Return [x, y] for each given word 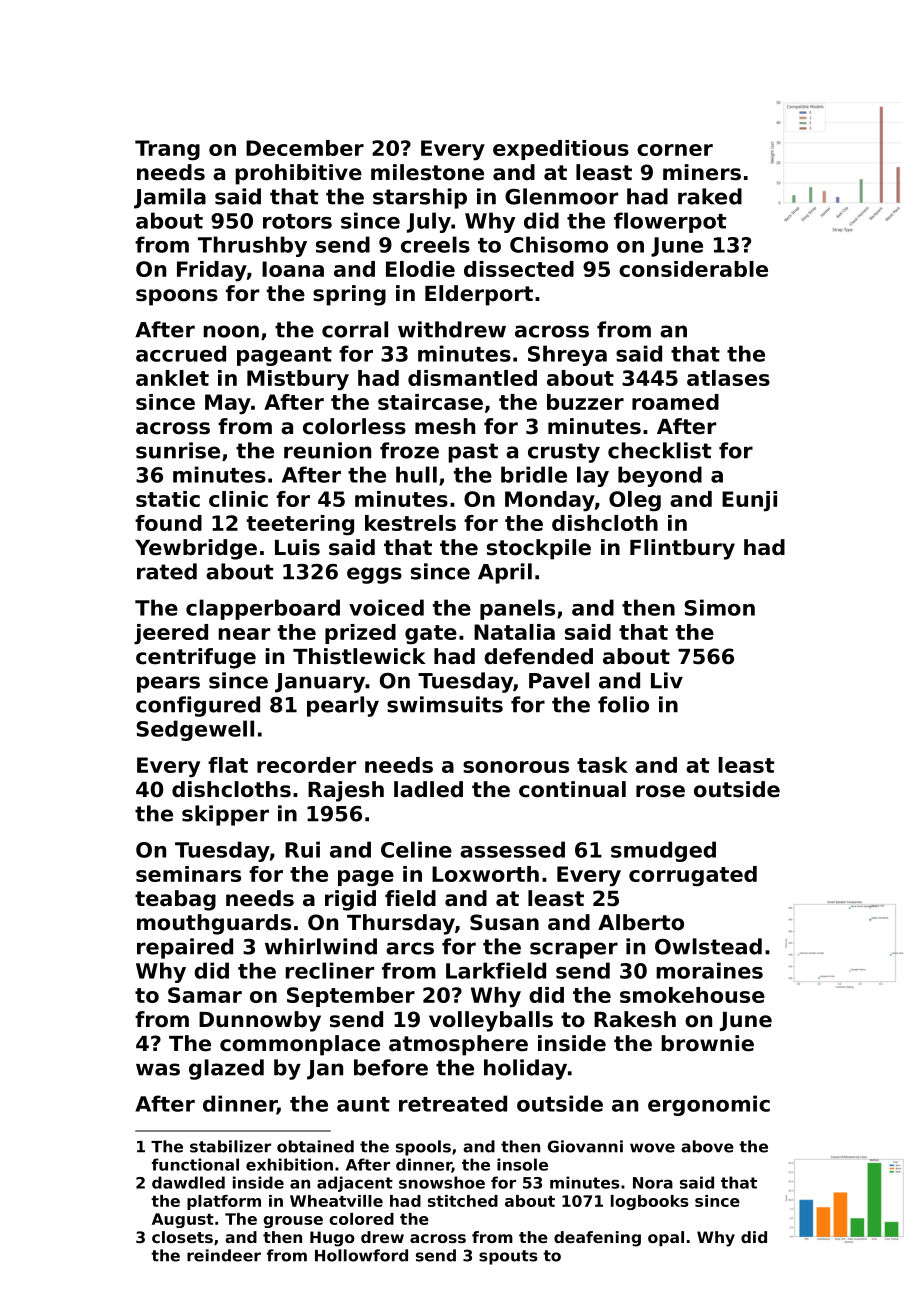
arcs [410, 948]
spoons [177, 297]
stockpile [539, 549]
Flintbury [682, 549]
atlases [728, 378]
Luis [297, 547]
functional [195, 1164]
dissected [519, 269]
